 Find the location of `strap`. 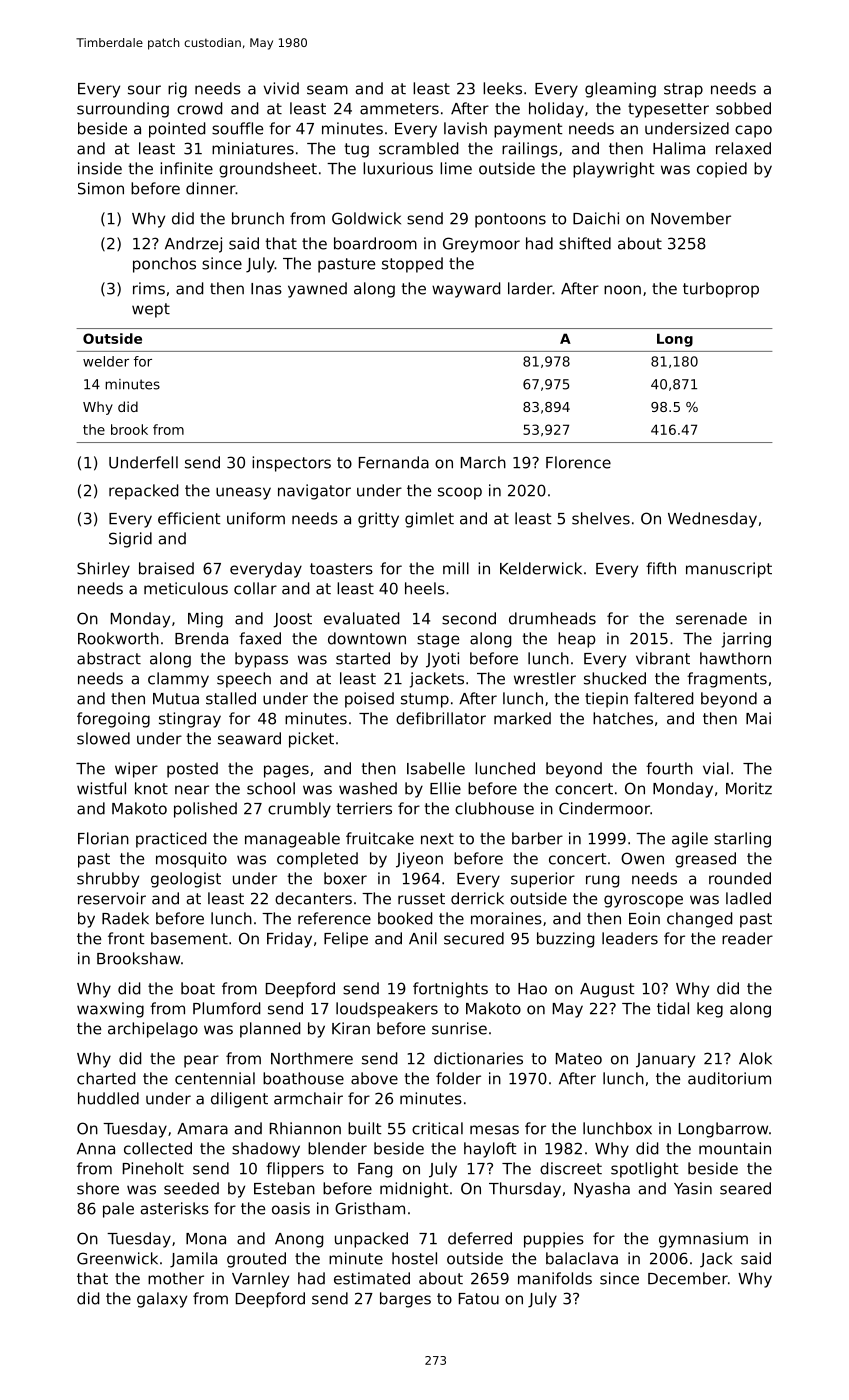

strap is located at coordinates (683, 90).
